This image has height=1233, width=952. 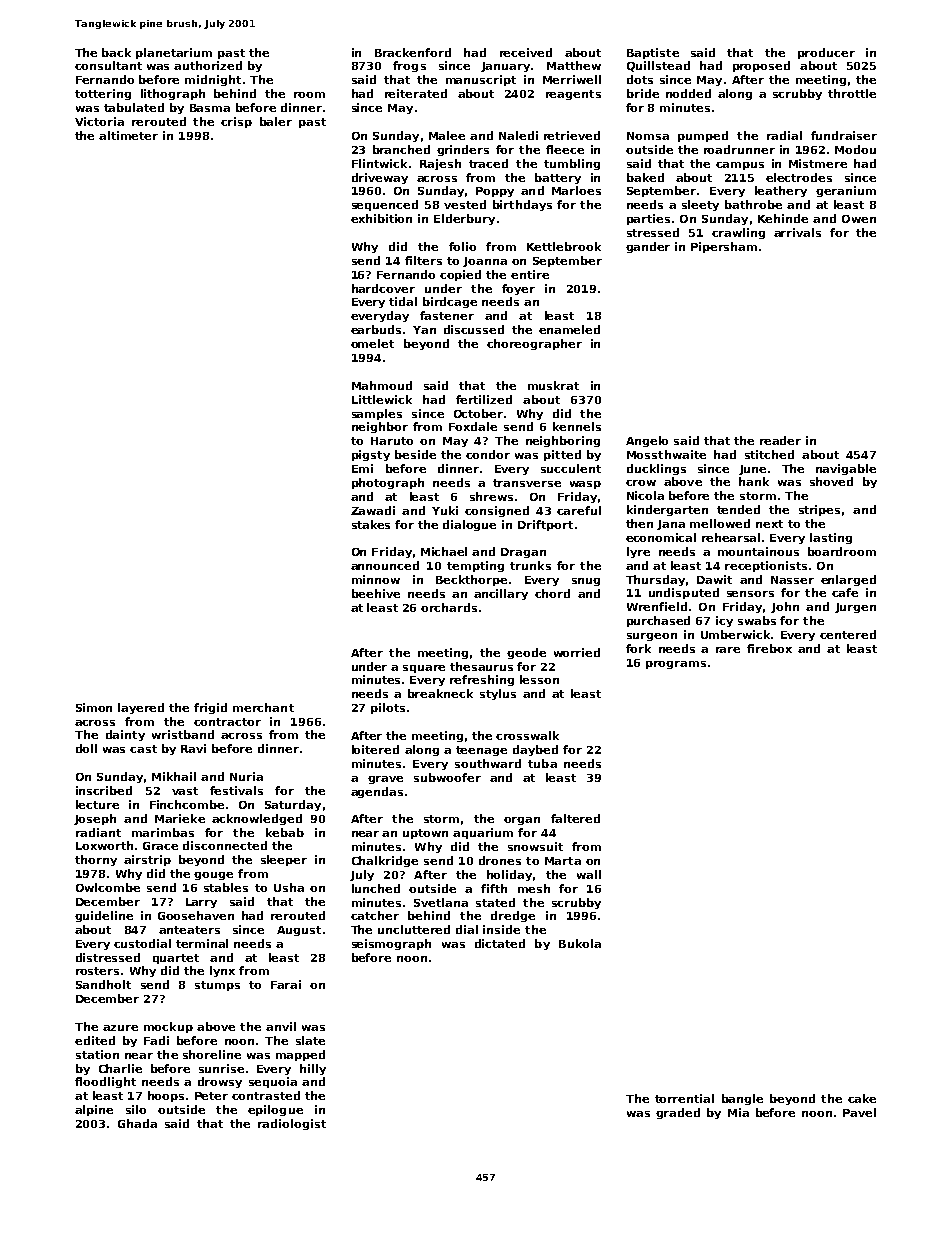 What do you see at coordinates (780, 440) in the image?
I see `reader` at bounding box center [780, 440].
